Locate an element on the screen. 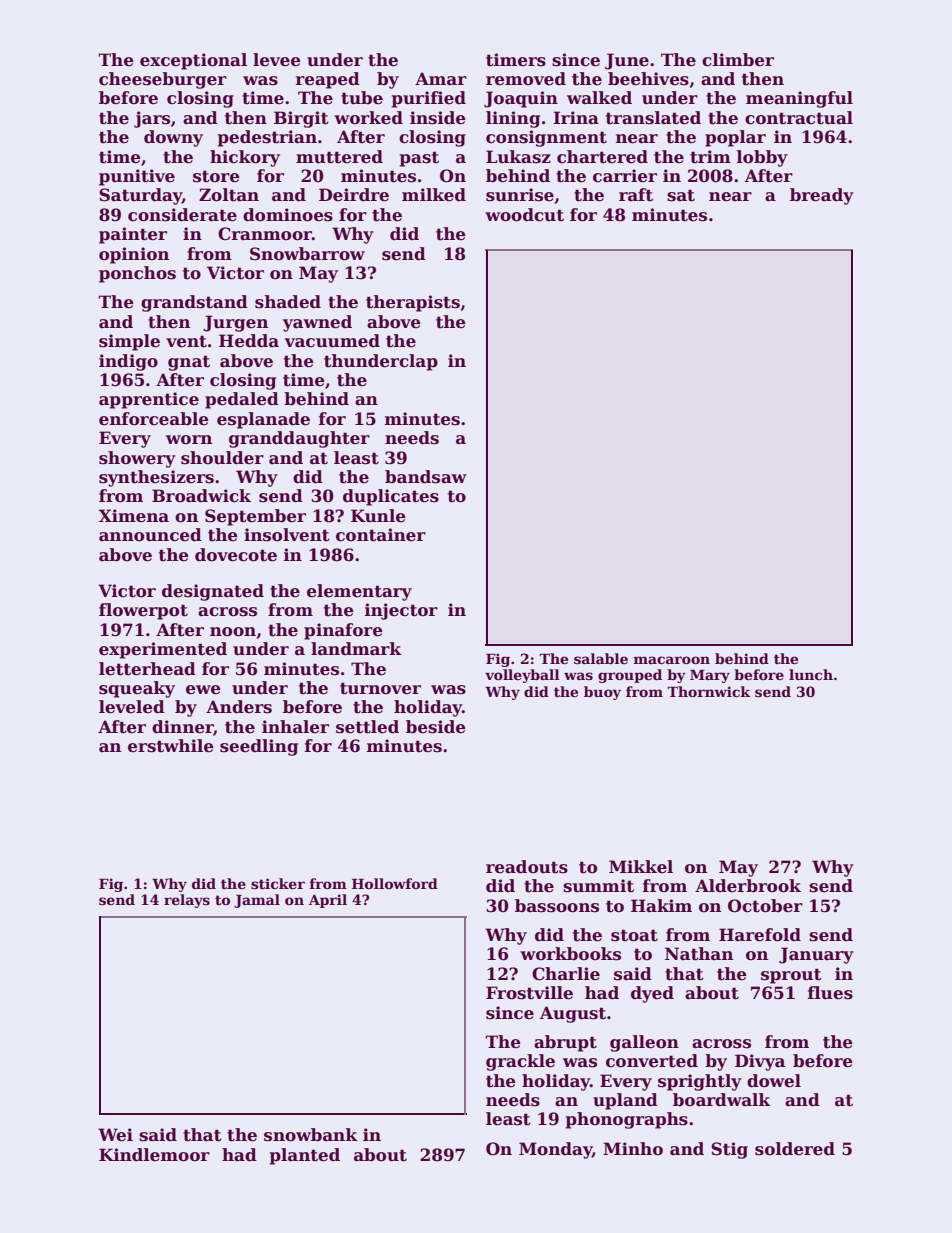  leveled is located at coordinates (132, 707).
